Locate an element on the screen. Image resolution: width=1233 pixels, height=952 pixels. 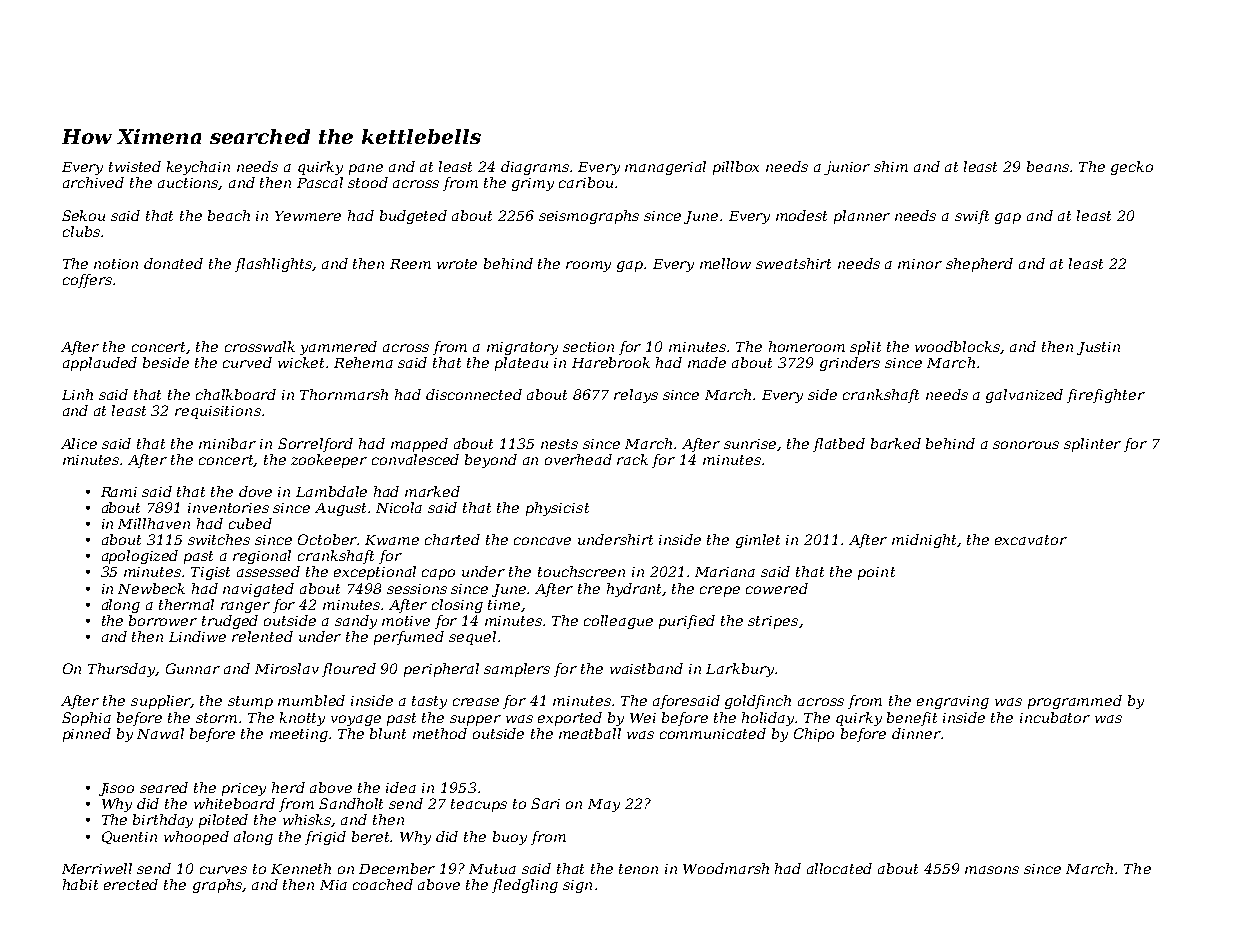
Sorrelford is located at coordinates (315, 445).
